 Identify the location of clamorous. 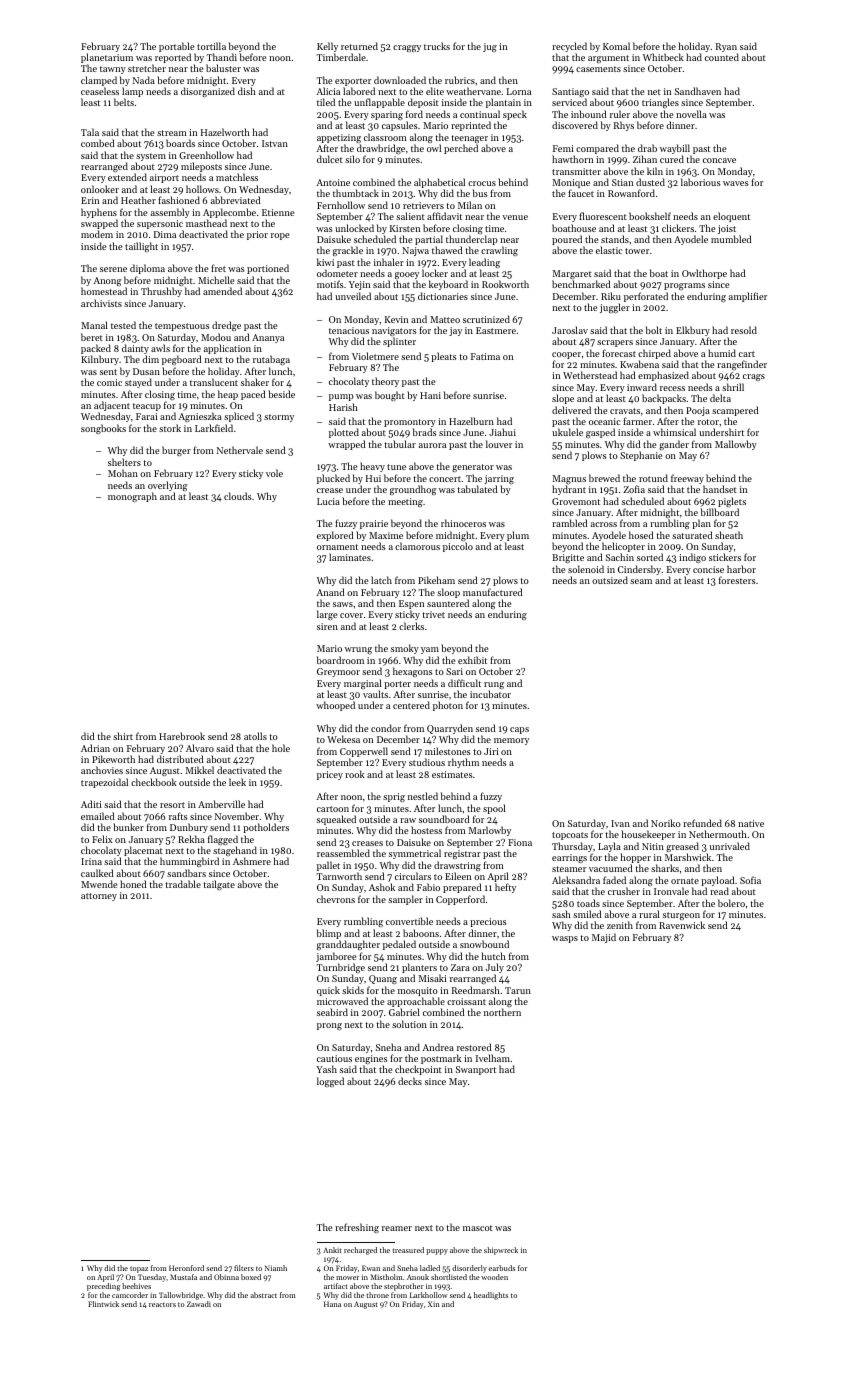
(417, 546).
